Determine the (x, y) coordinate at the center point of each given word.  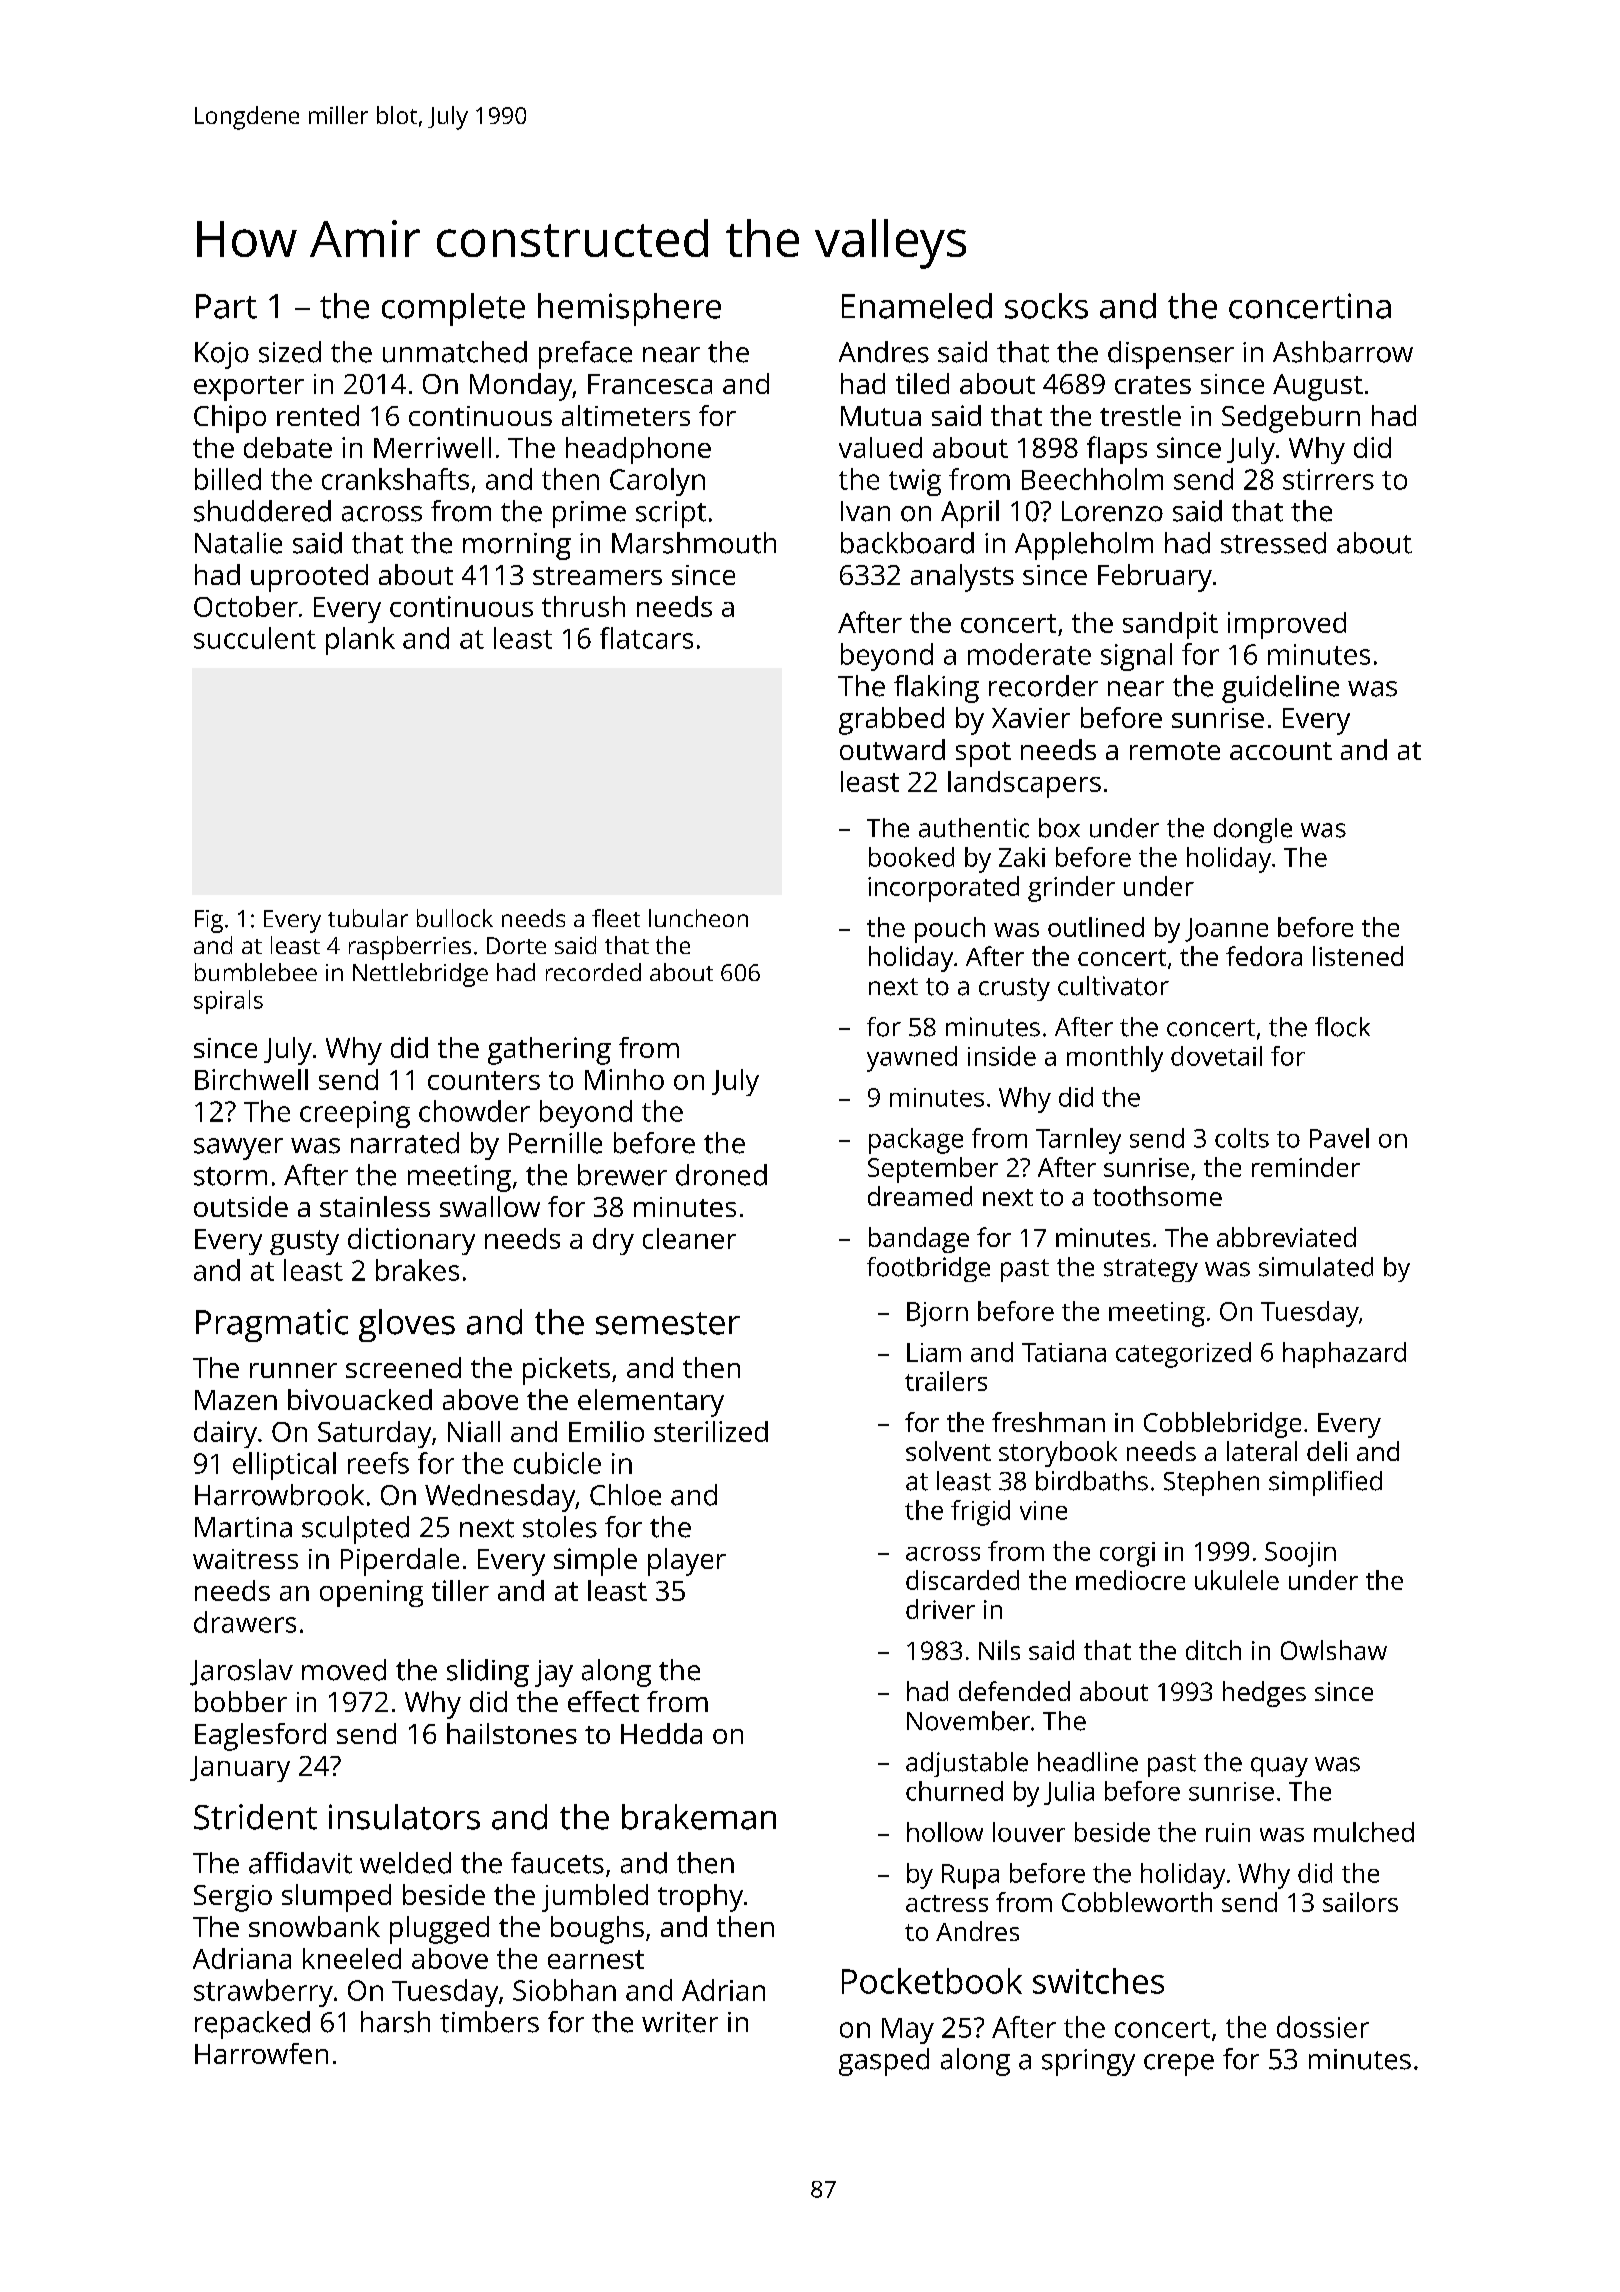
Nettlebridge (420, 975)
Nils (999, 1650)
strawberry (263, 1993)
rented (318, 415)
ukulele (1237, 1580)
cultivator (1113, 986)
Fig (209, 921)
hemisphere (629, 309)
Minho (624, 1079)
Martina (243, 1527)
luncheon (698, 918)
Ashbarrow (1343, 352)
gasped (884, 2062)
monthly (1115, 1059)
